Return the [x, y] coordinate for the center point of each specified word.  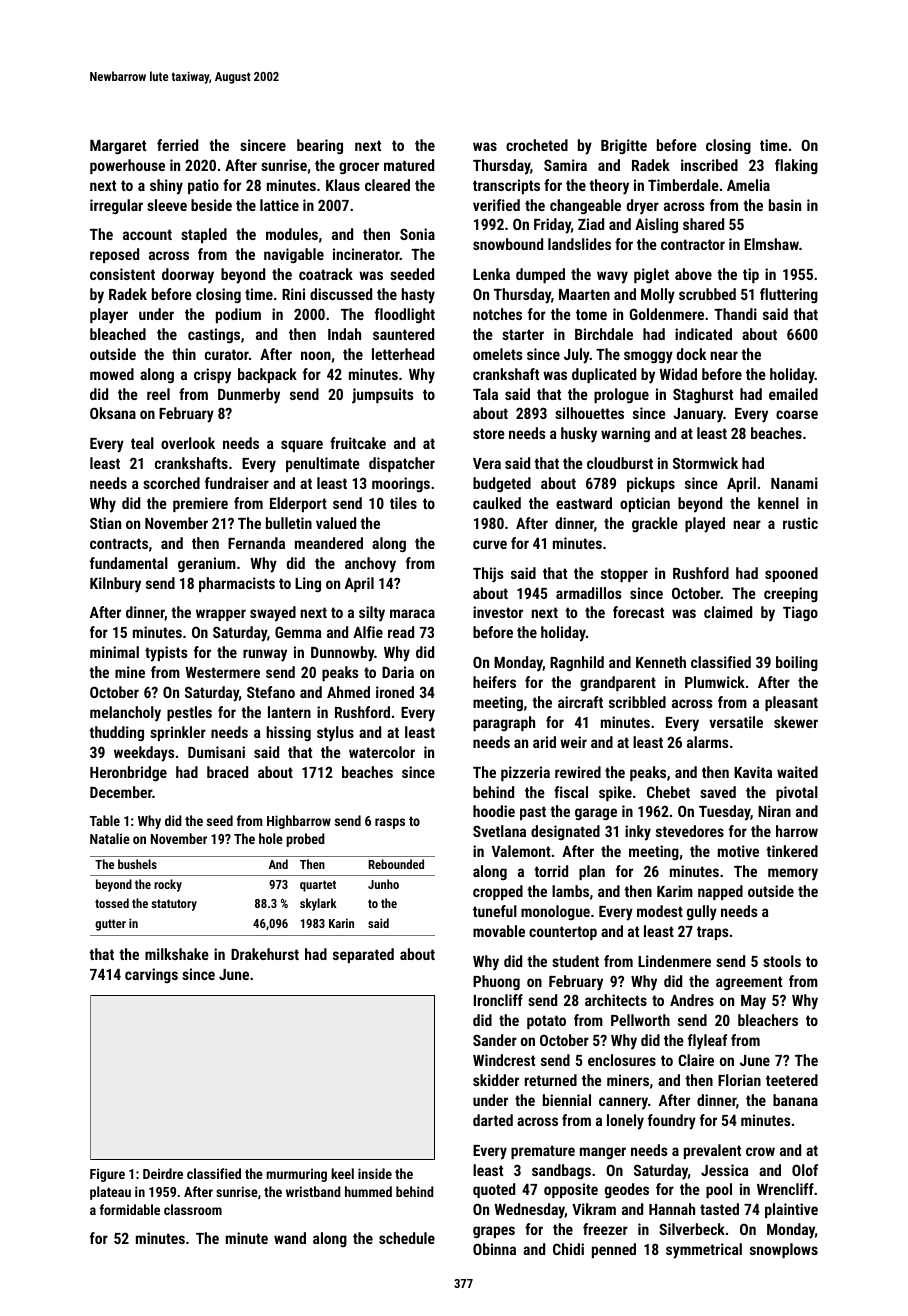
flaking [796, 166]
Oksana [113, 413]
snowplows [784, 1250]
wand [290, 1238]
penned [614, 1250]
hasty [418, 296]
